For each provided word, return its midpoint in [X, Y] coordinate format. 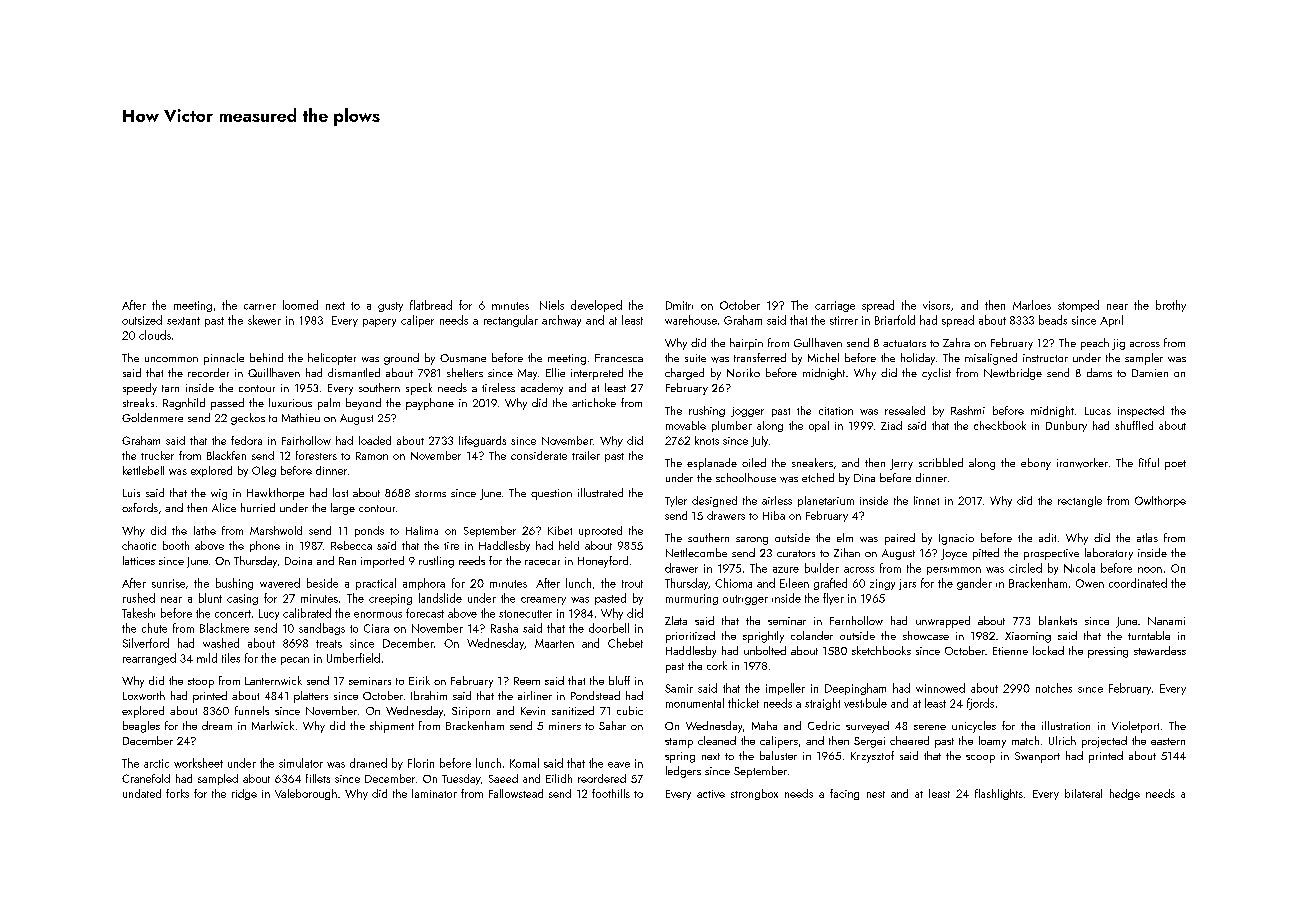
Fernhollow [856, 620]
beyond [363, 404]
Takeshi [138, 613]
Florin [421, 763]
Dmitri [679, 305]
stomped [1078, 306]
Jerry [901, 464]
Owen [1090, 583]
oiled [754, 462]
